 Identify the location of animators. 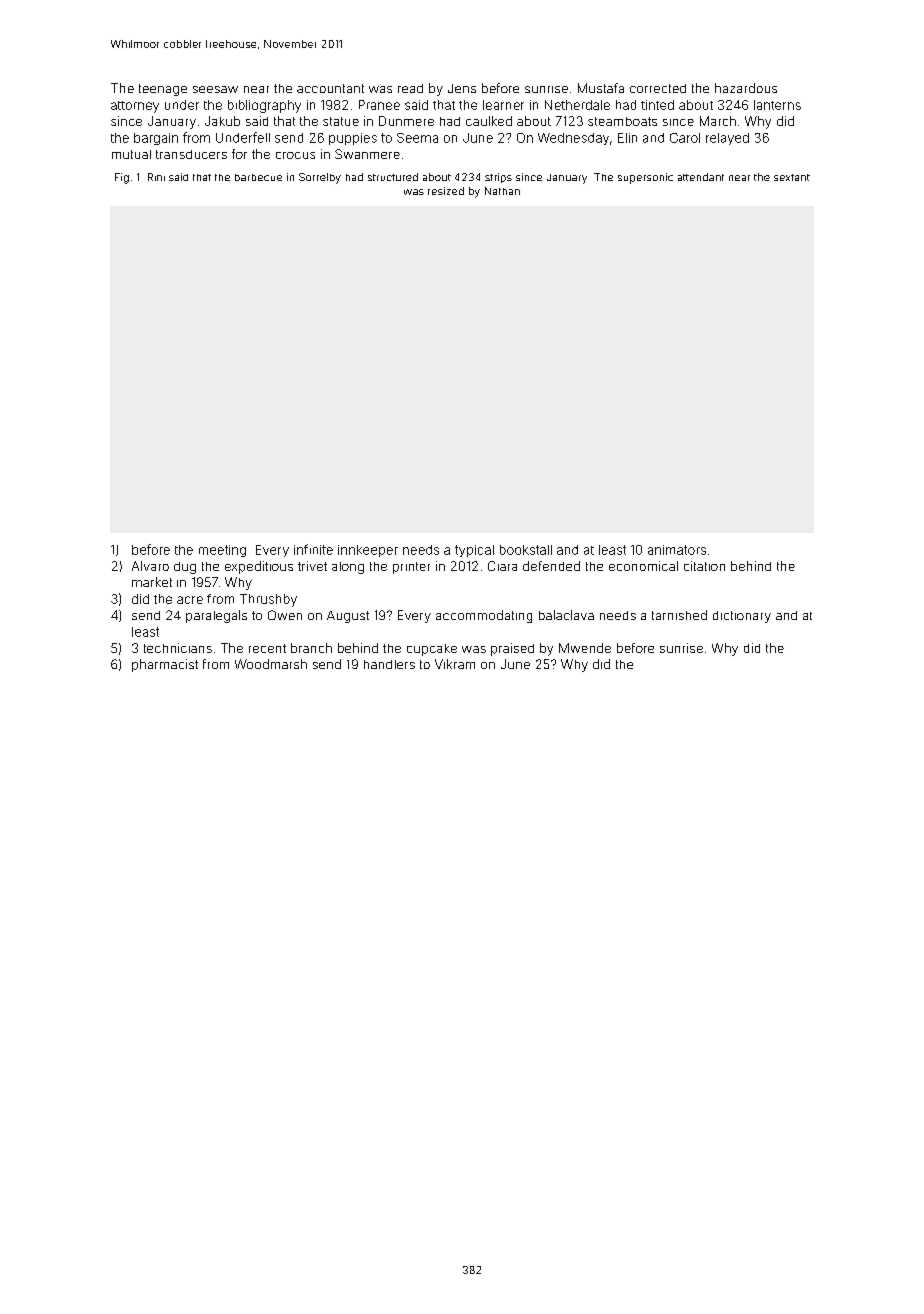
(677, 550).
